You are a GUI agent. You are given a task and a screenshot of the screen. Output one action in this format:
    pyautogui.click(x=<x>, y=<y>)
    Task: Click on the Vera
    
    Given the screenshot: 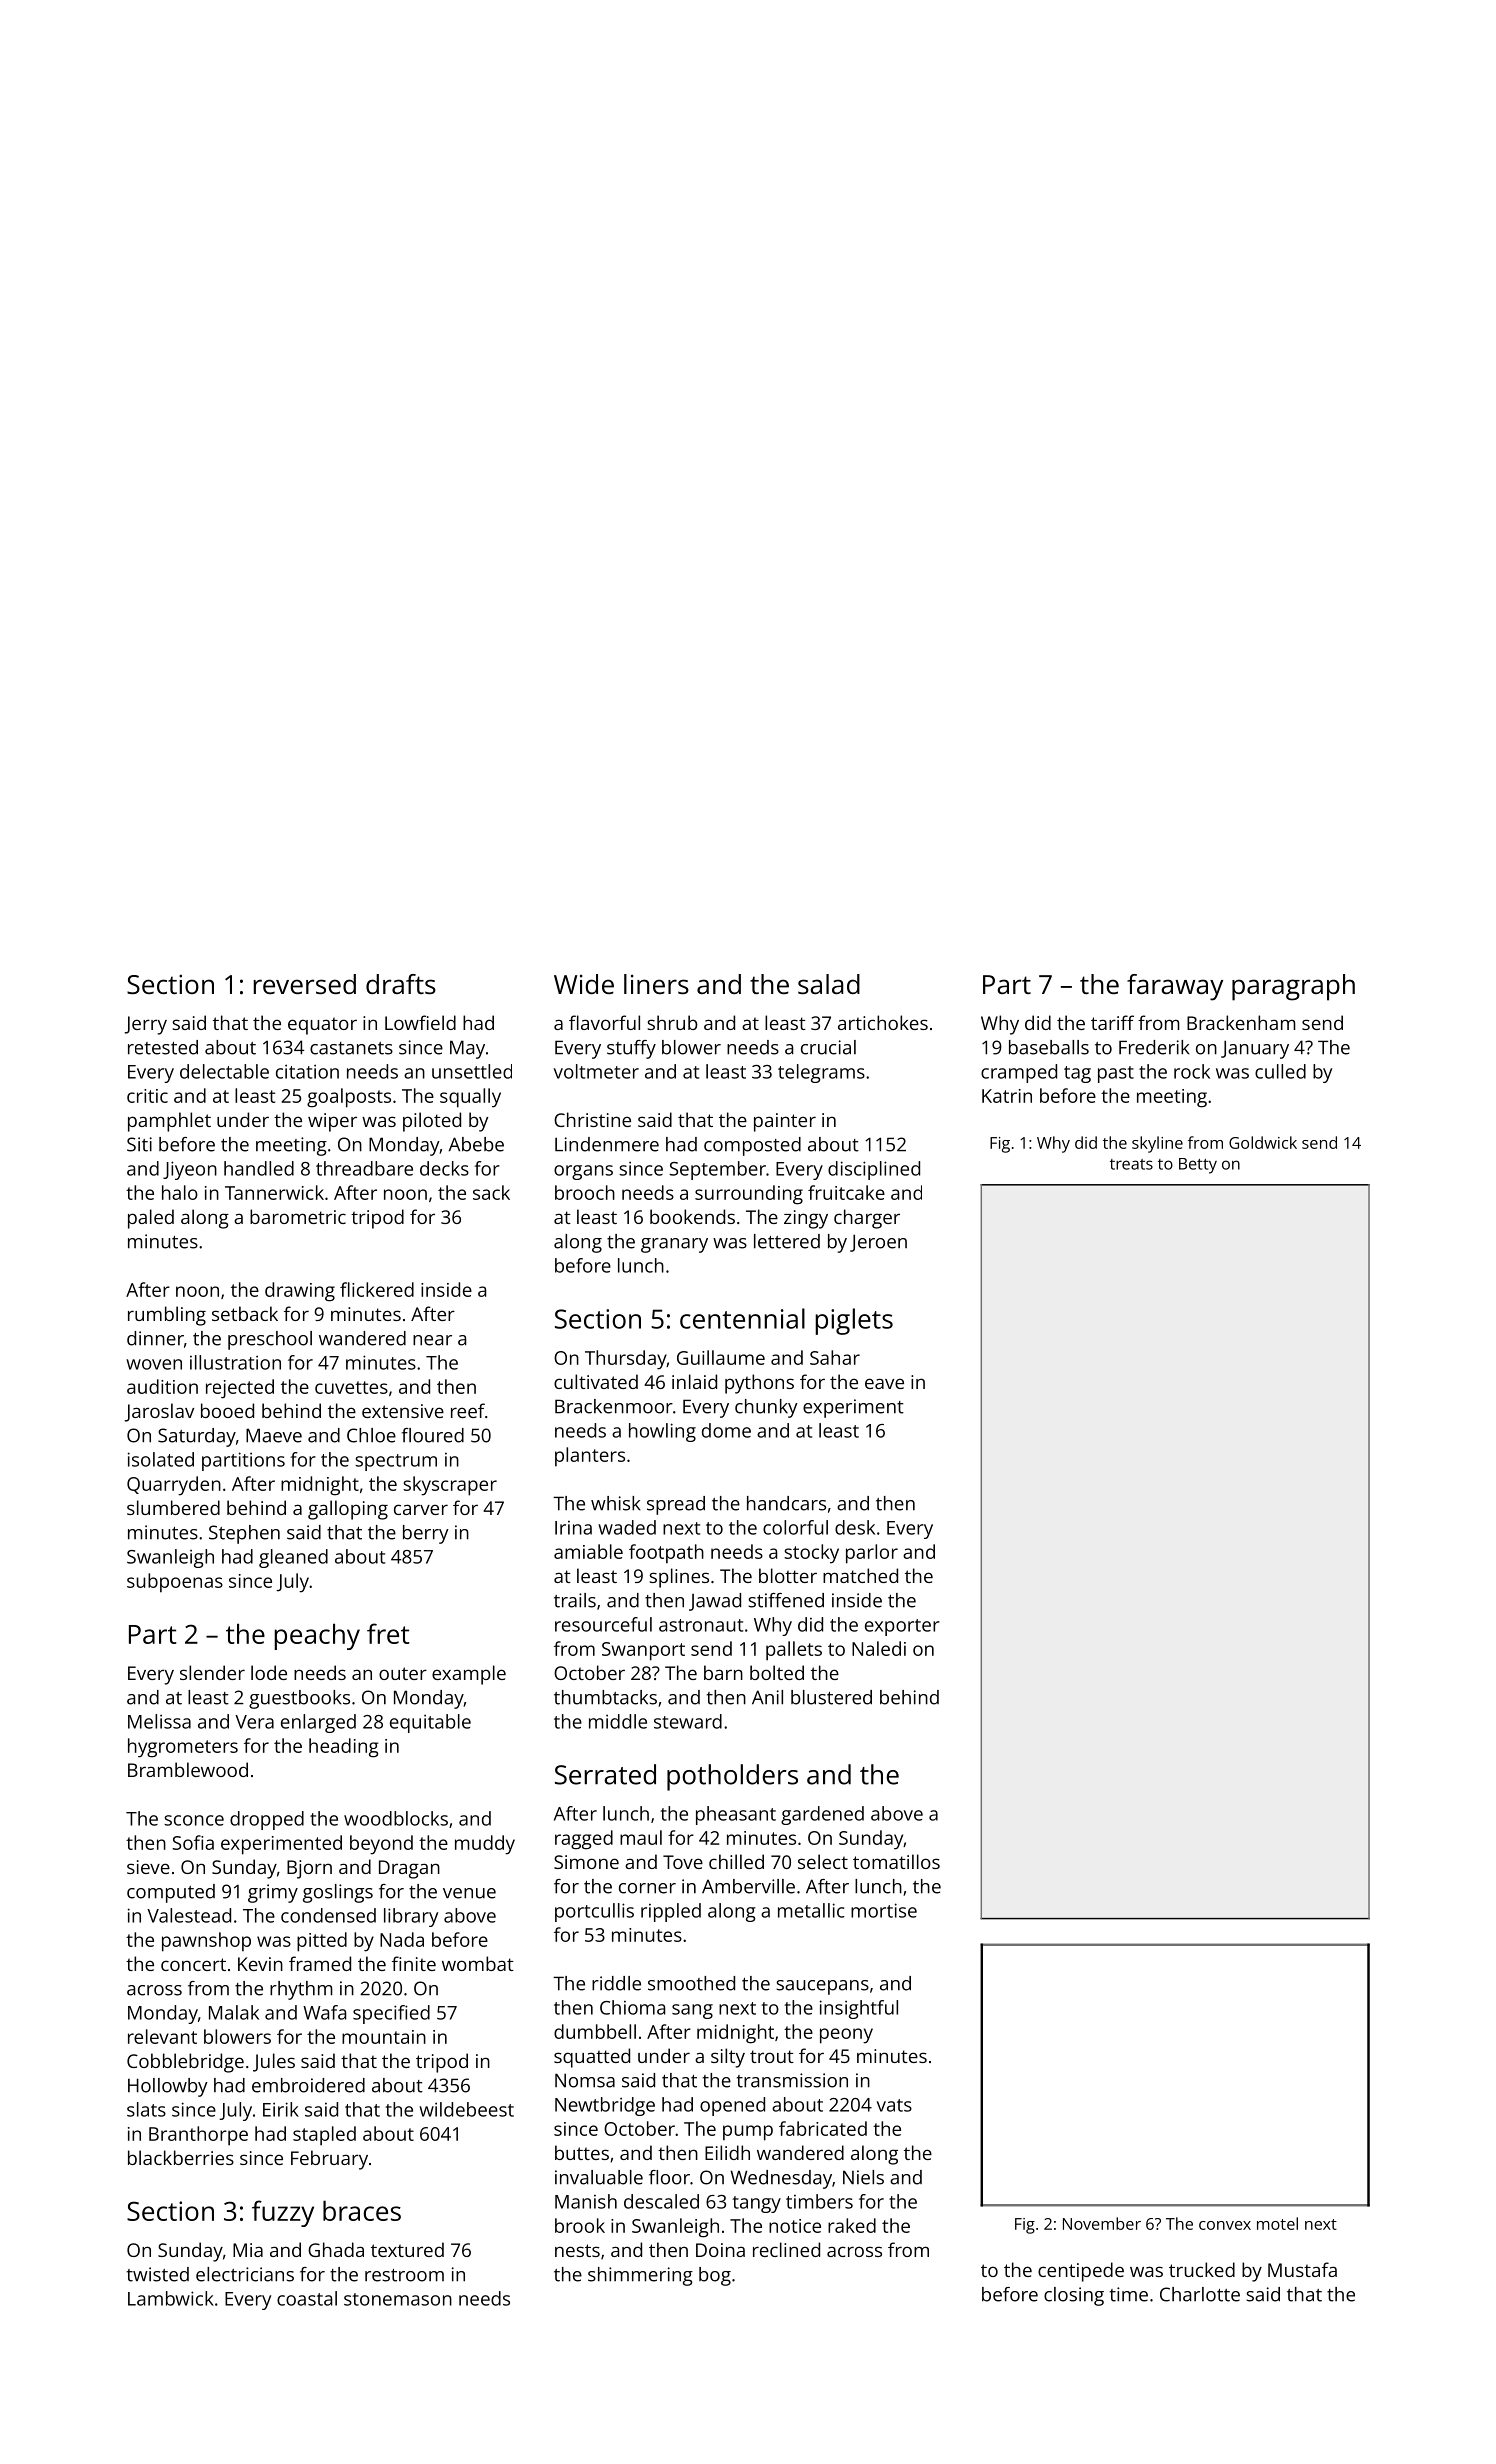 What is the action you would take?
    pyautogui.click(x=254, y=1722)
